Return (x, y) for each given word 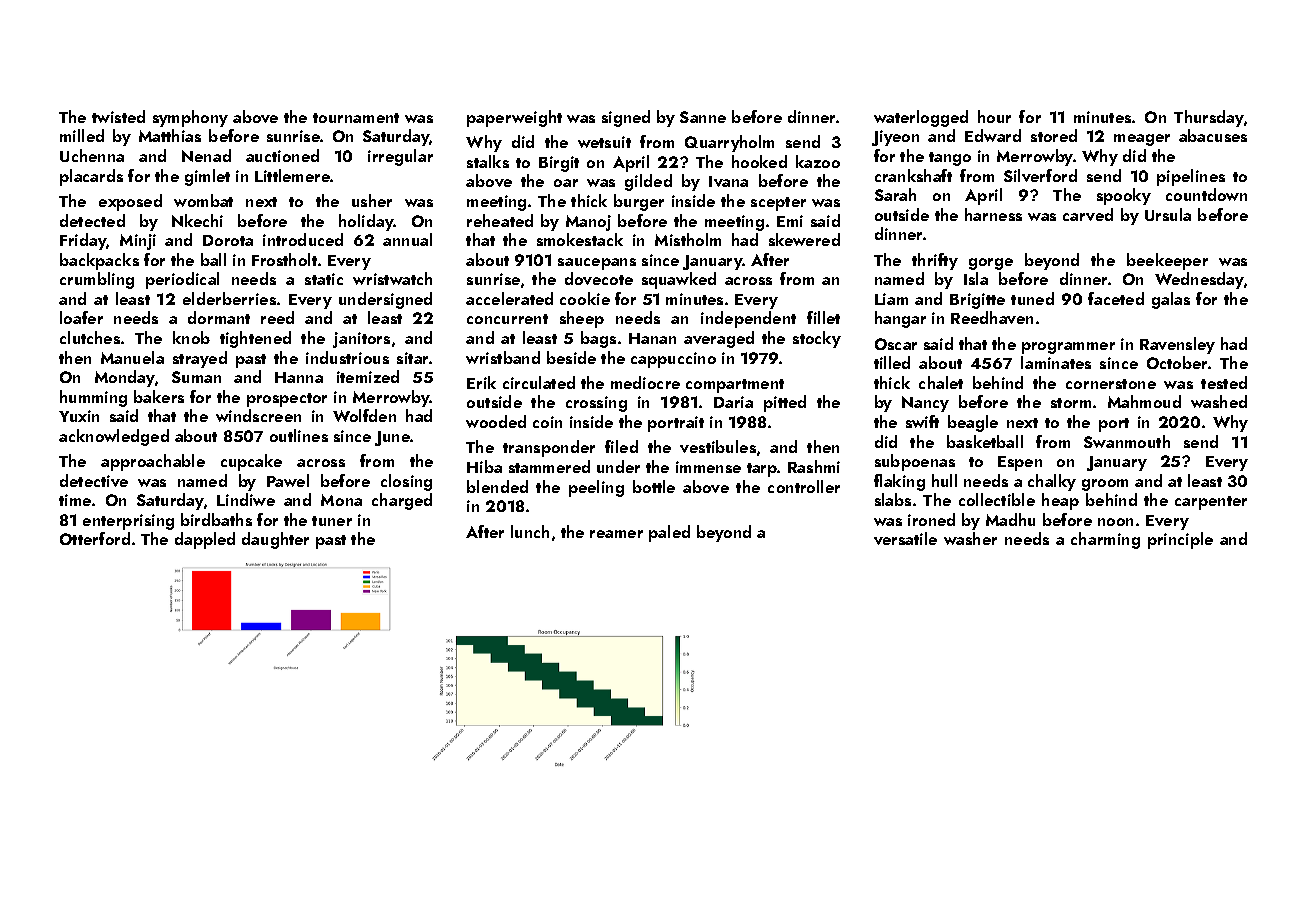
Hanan (652, 338)
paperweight (514, 118)
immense (708, 467)
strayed (200, 359)
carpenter (1211, 503)
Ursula (1168, 214)
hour (994, 116)
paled (669, 533)
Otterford (95, 538)
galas (1171, 300)
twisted (118, 116)
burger (639, 202)
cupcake (251, 462)
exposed (130, 202)
